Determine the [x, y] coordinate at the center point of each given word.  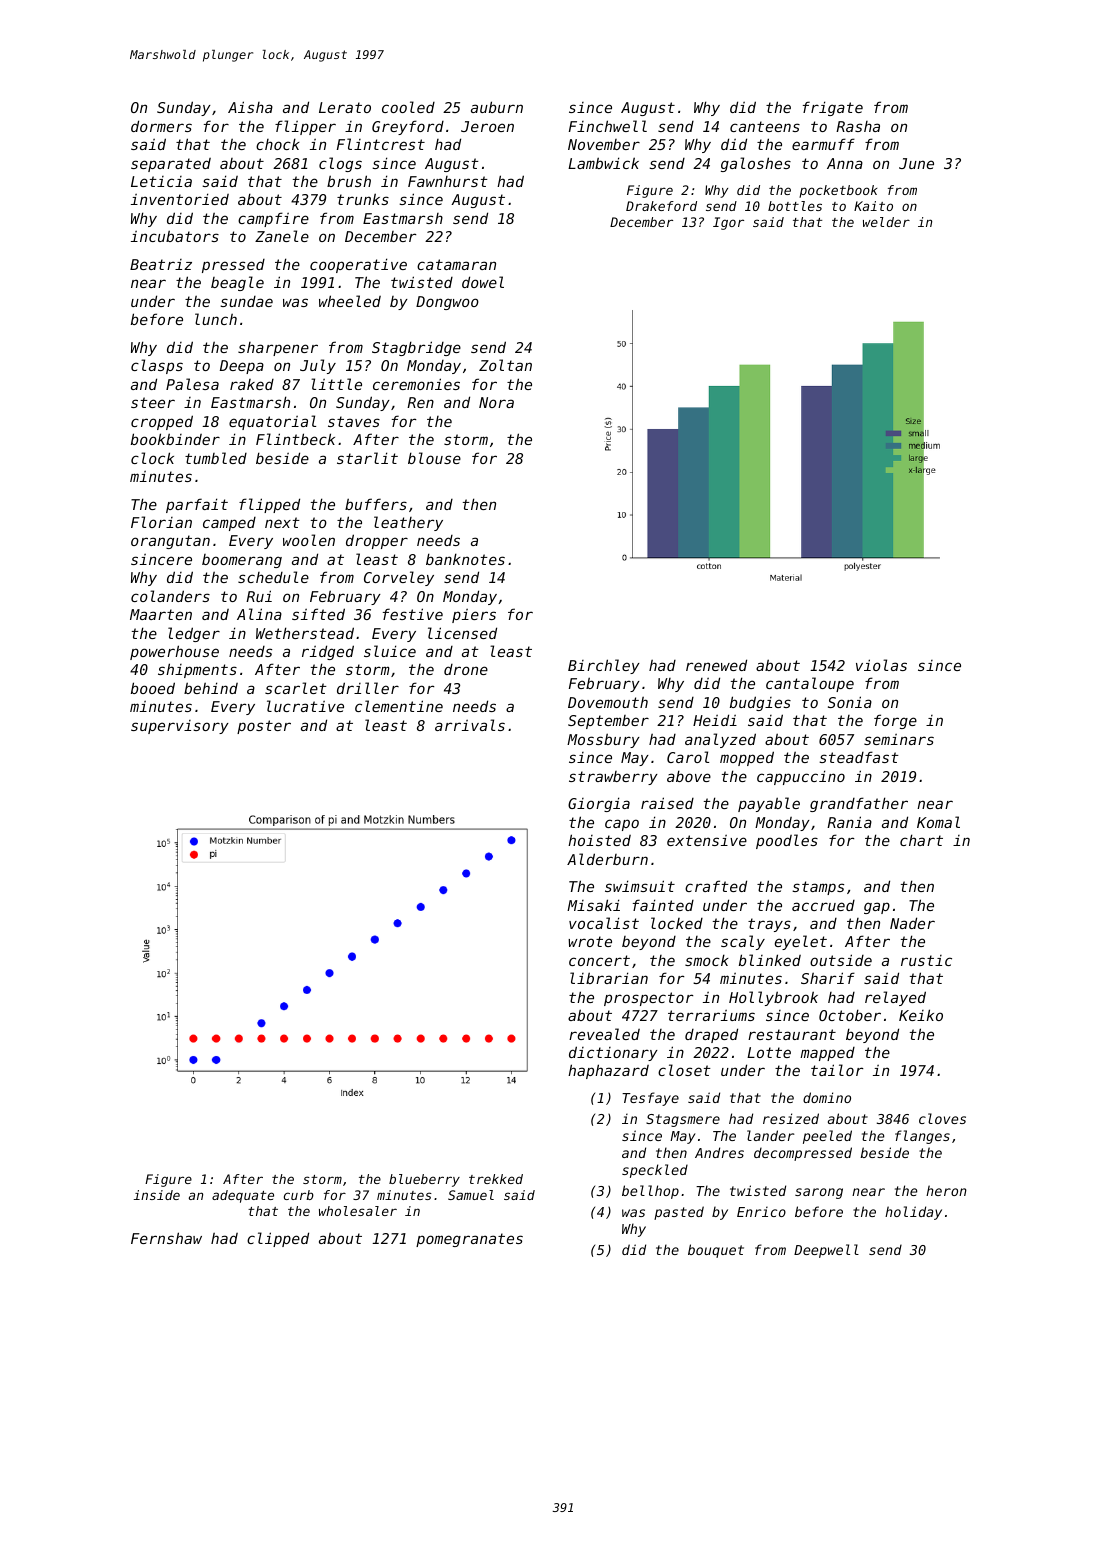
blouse [434, 458]
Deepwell [826, 1251]
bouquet [716, 1251]
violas [881, 665]
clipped [278, 1239]
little [336, 384]
